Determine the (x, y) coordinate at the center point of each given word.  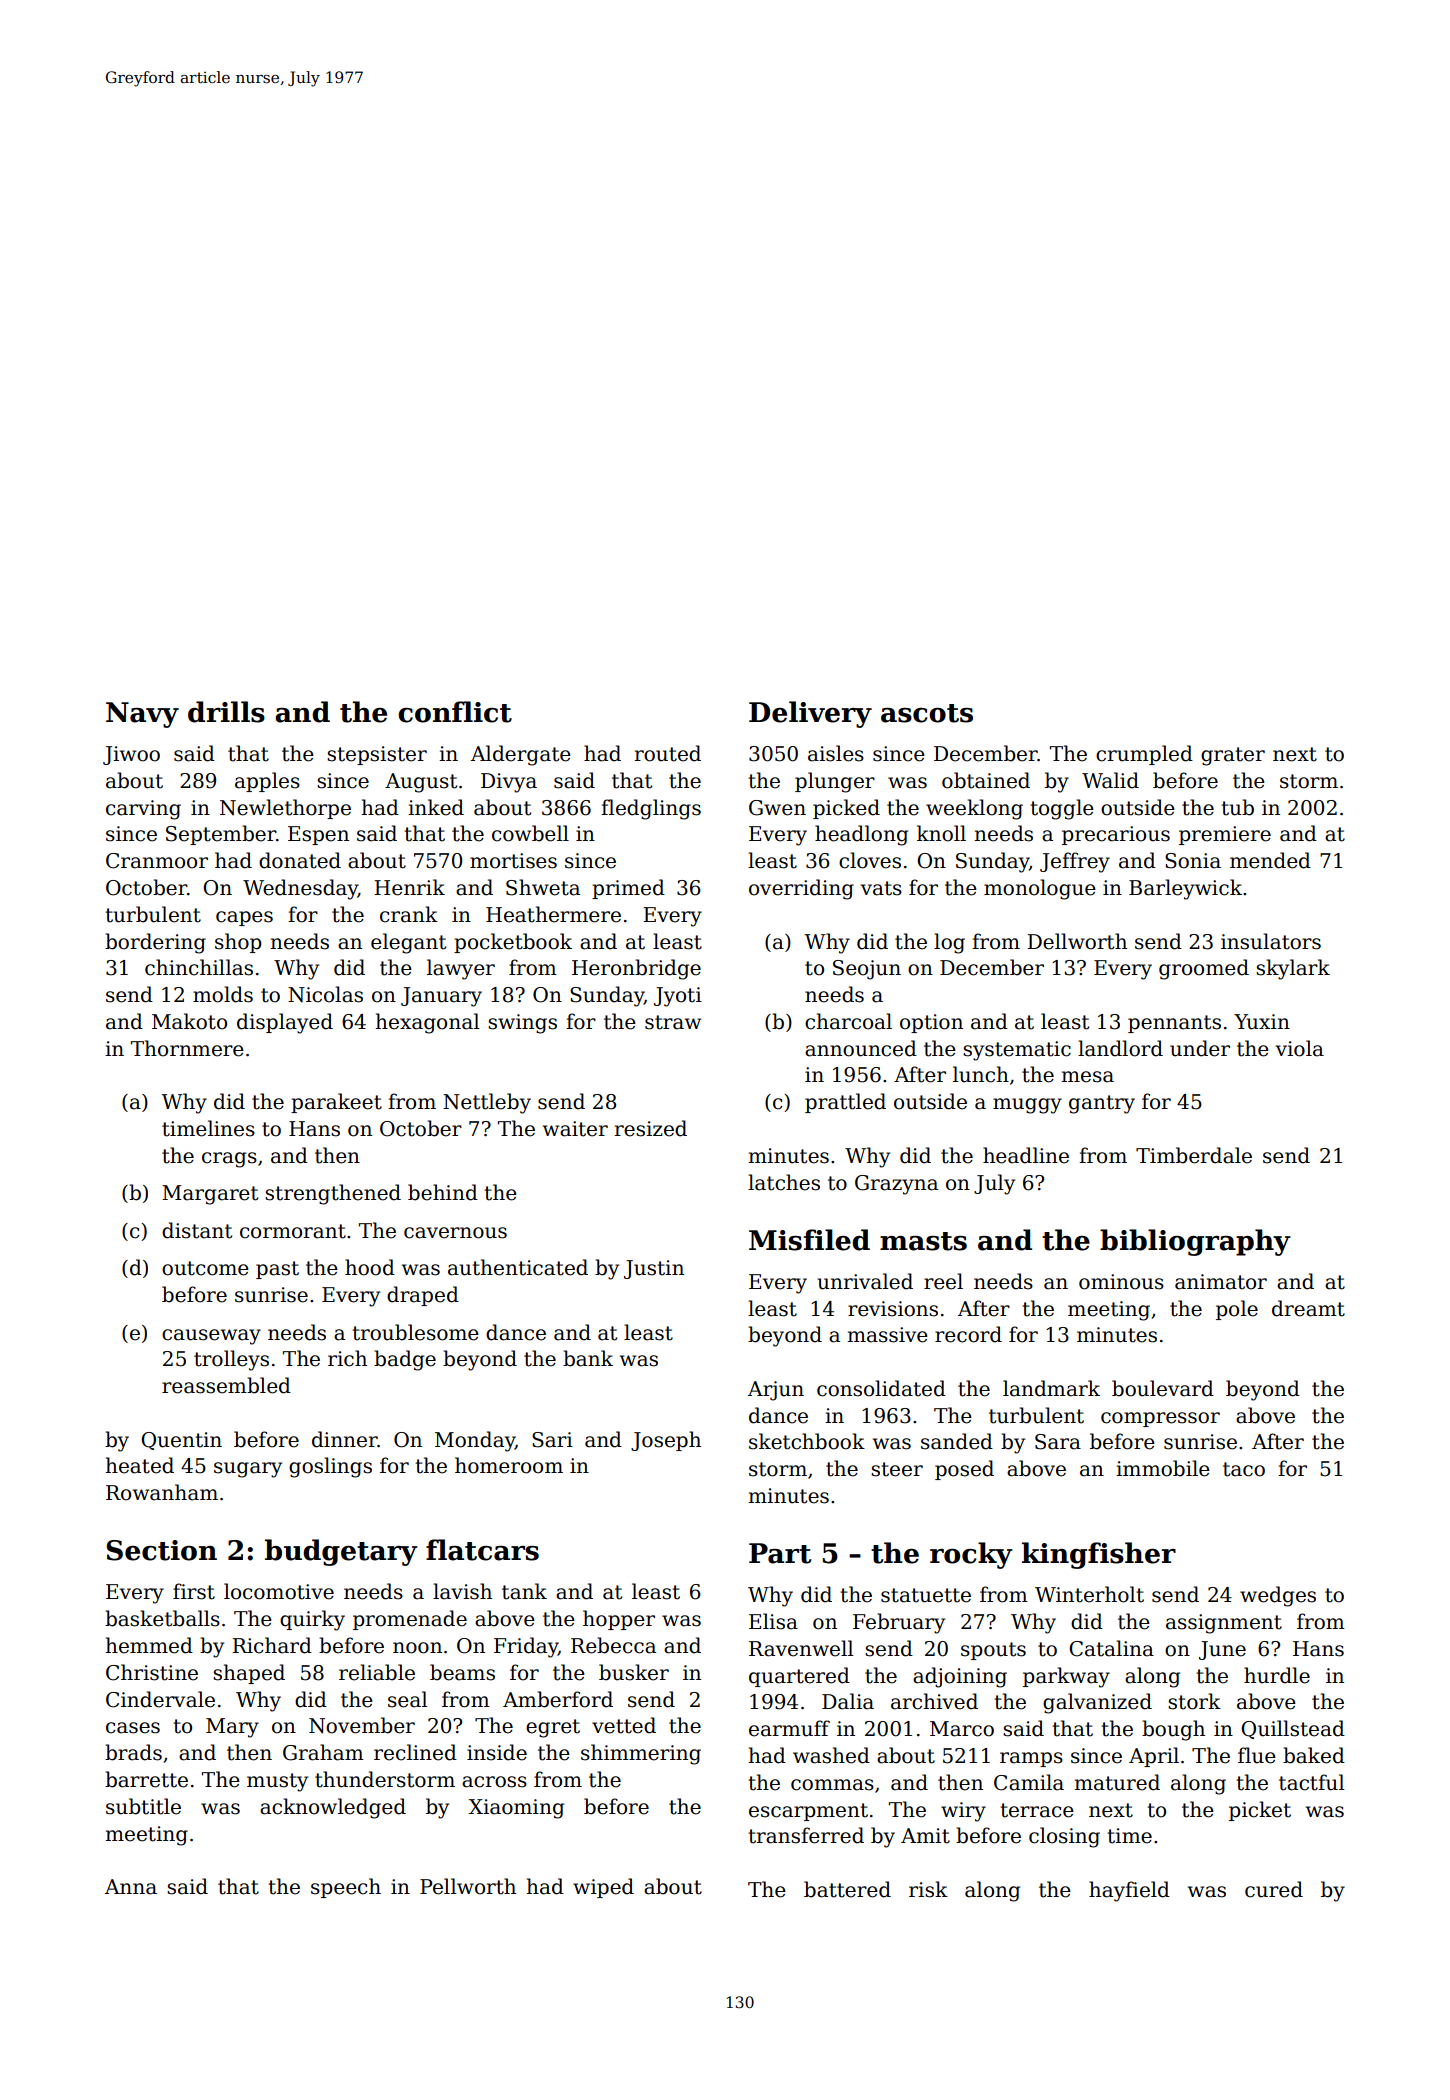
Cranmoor (157, 861)
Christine (152, 1672)
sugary (248, 1470)
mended (1270, 860)
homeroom (509, 1465)
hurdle (1277, 1675)
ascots (927, 713)
